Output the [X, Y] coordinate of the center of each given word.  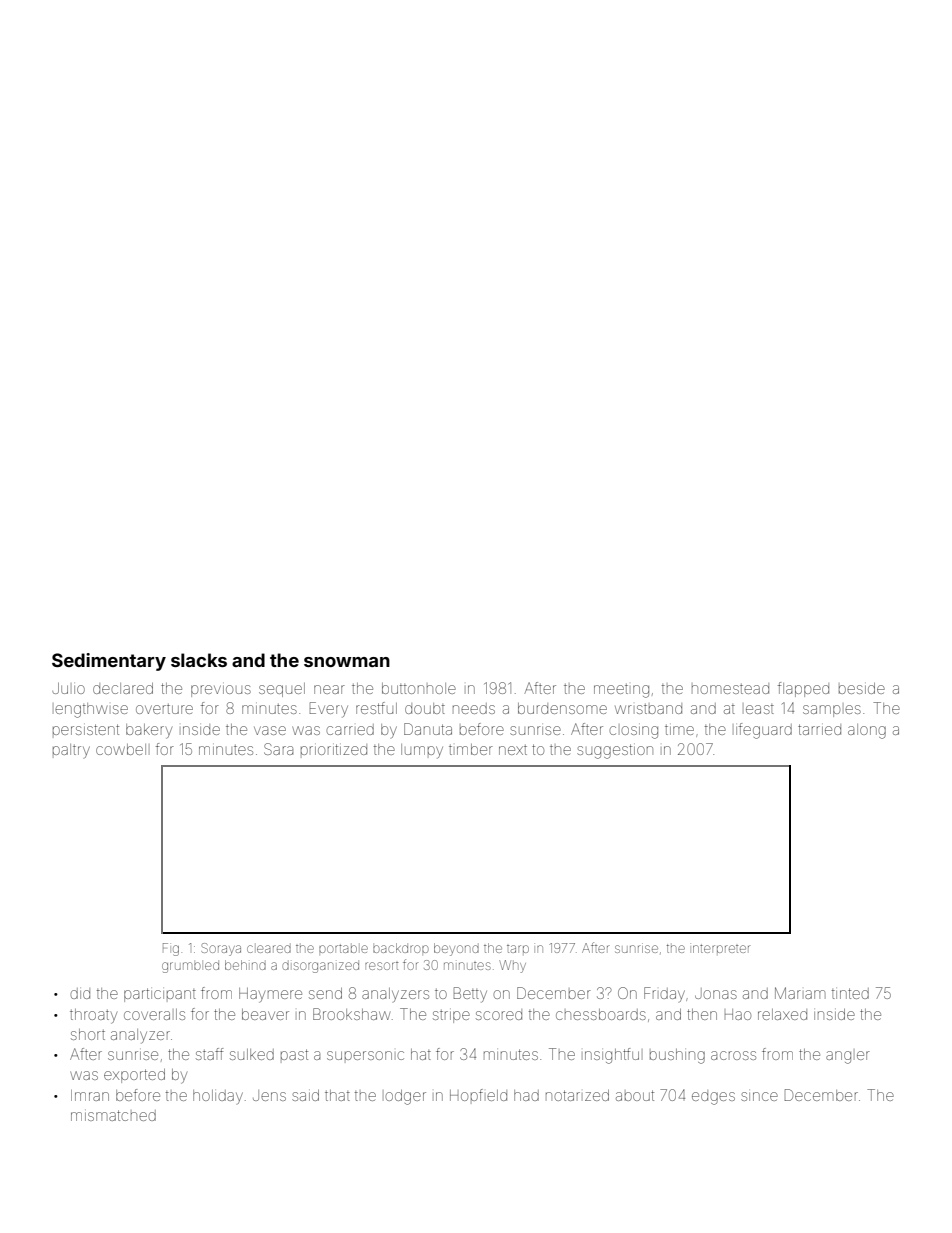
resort [381, 966]
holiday [218, 1097]
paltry [71, 751]
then [702, 1014]
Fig [171, 949]
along [867, 731]
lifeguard [764, 731]
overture [164, 709]
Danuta [428, 729]
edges [713, 1097]
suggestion [615, 751]
